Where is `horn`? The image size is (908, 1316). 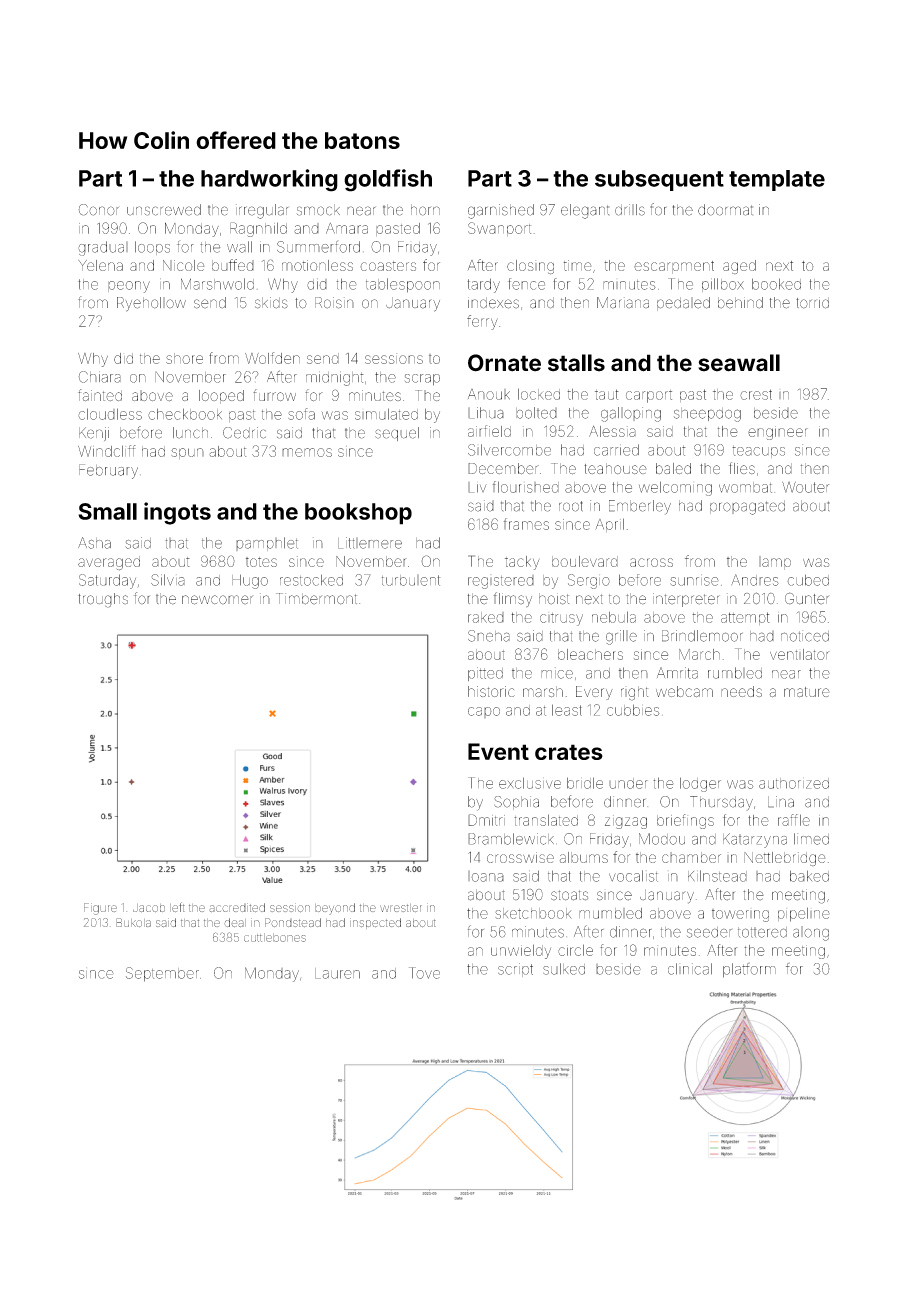
horn is located at coordinates (425, 210).
